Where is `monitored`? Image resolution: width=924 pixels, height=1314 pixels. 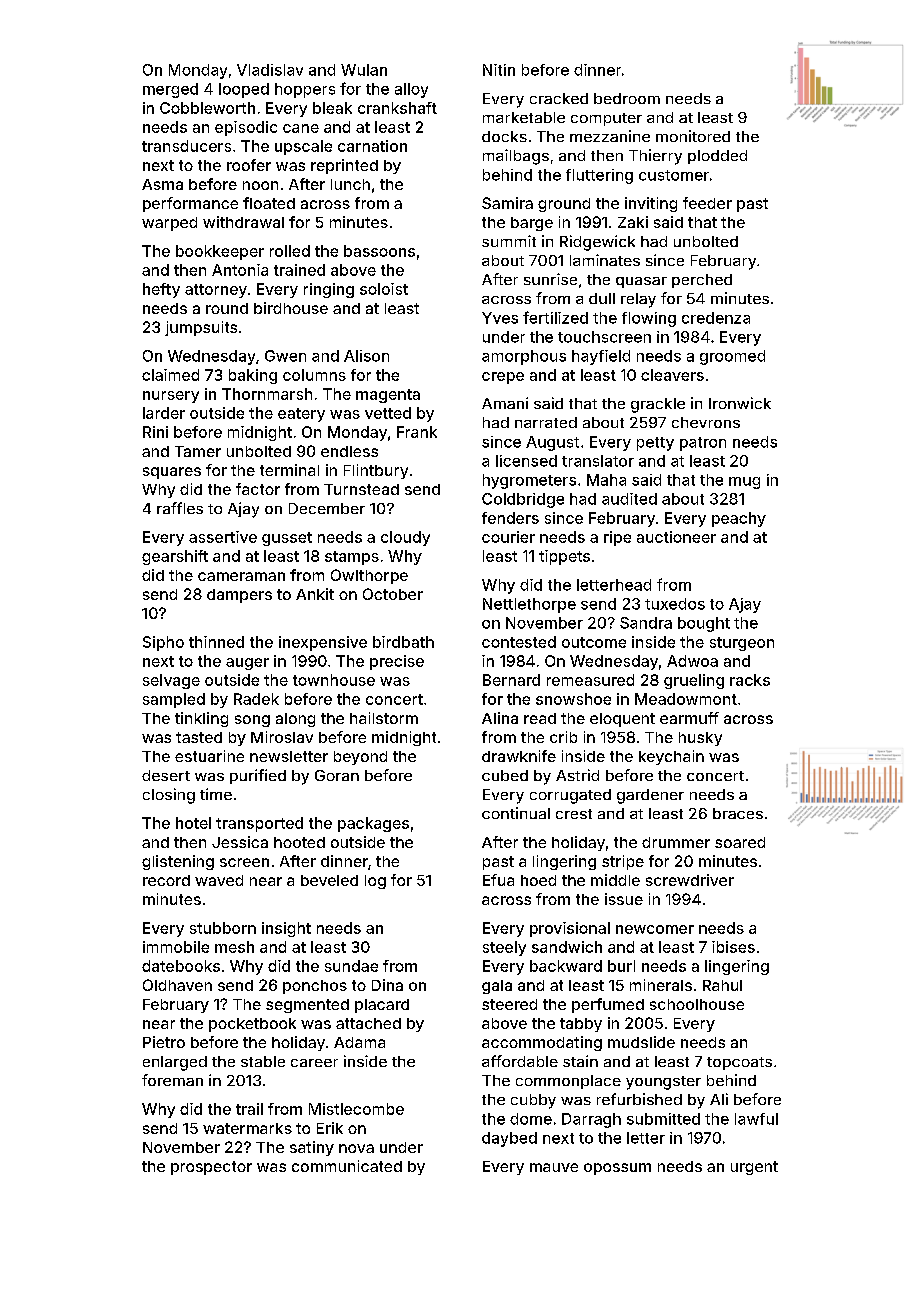 monitored is located at coordinates (693, 136).
